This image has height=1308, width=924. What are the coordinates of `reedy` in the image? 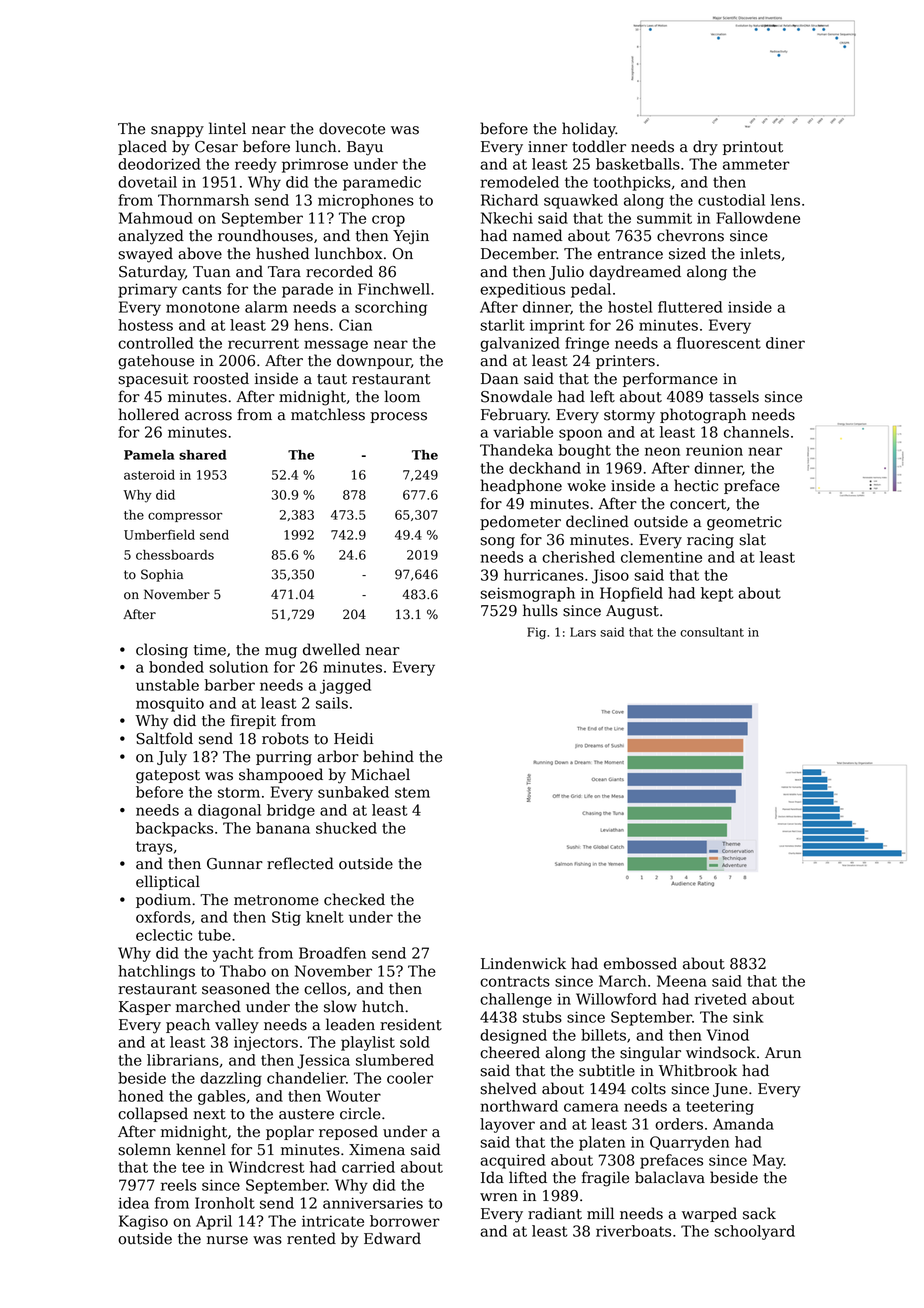 It's located at (256, 165).
